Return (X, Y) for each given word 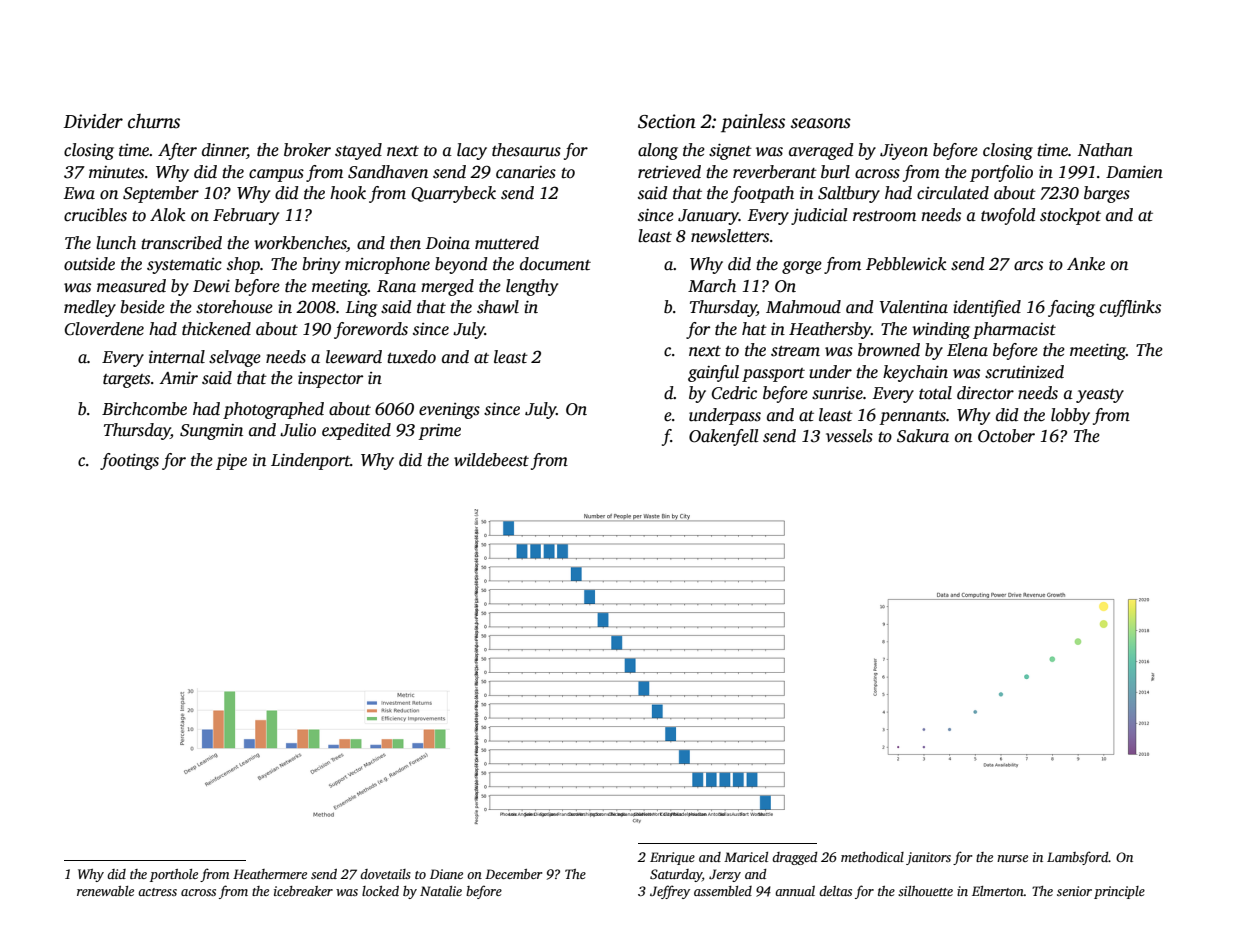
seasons (821, 123)
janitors (928, 858)
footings (129, 461)
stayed (358, 151)
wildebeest (491, 460)
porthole (174, 875)
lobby (1070, 416)
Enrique (672, 858)
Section (667, 121)
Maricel (746, 857)
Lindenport (310, 461)
